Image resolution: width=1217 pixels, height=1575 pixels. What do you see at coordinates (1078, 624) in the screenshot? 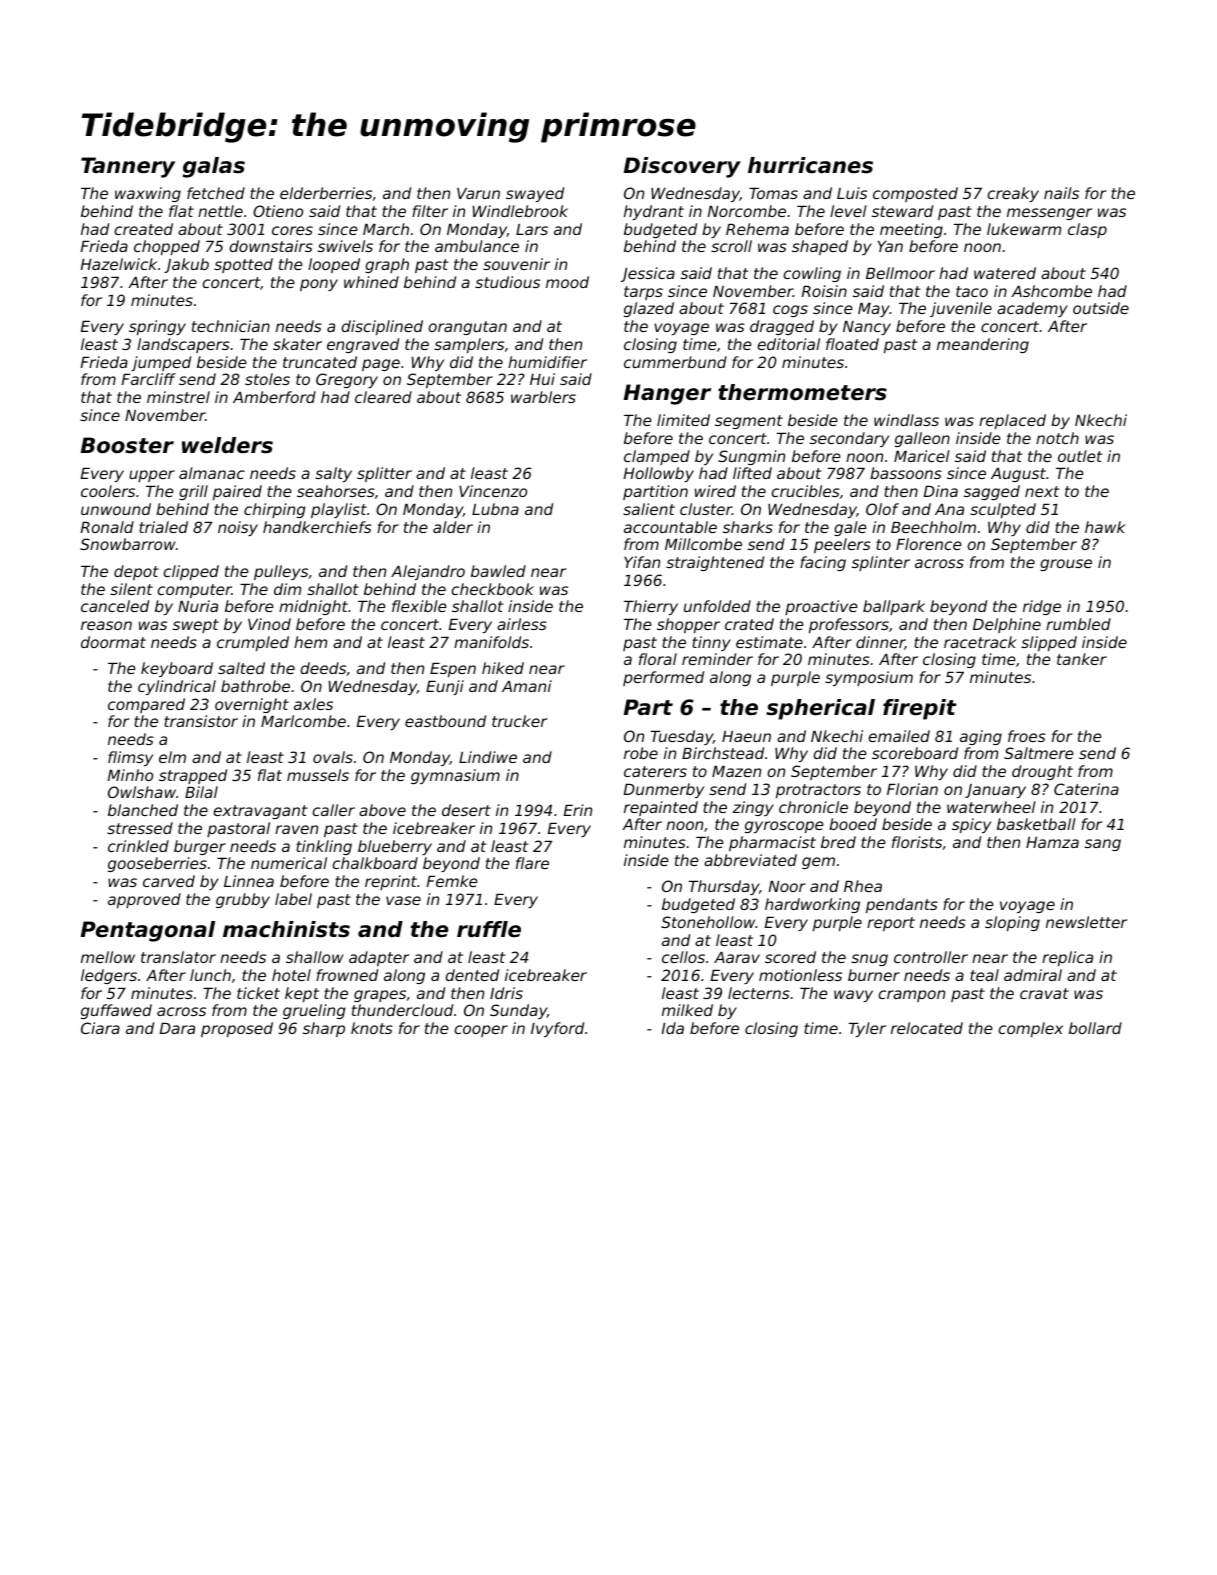
I see `rumbled` at bounding box center [1078, 624].
